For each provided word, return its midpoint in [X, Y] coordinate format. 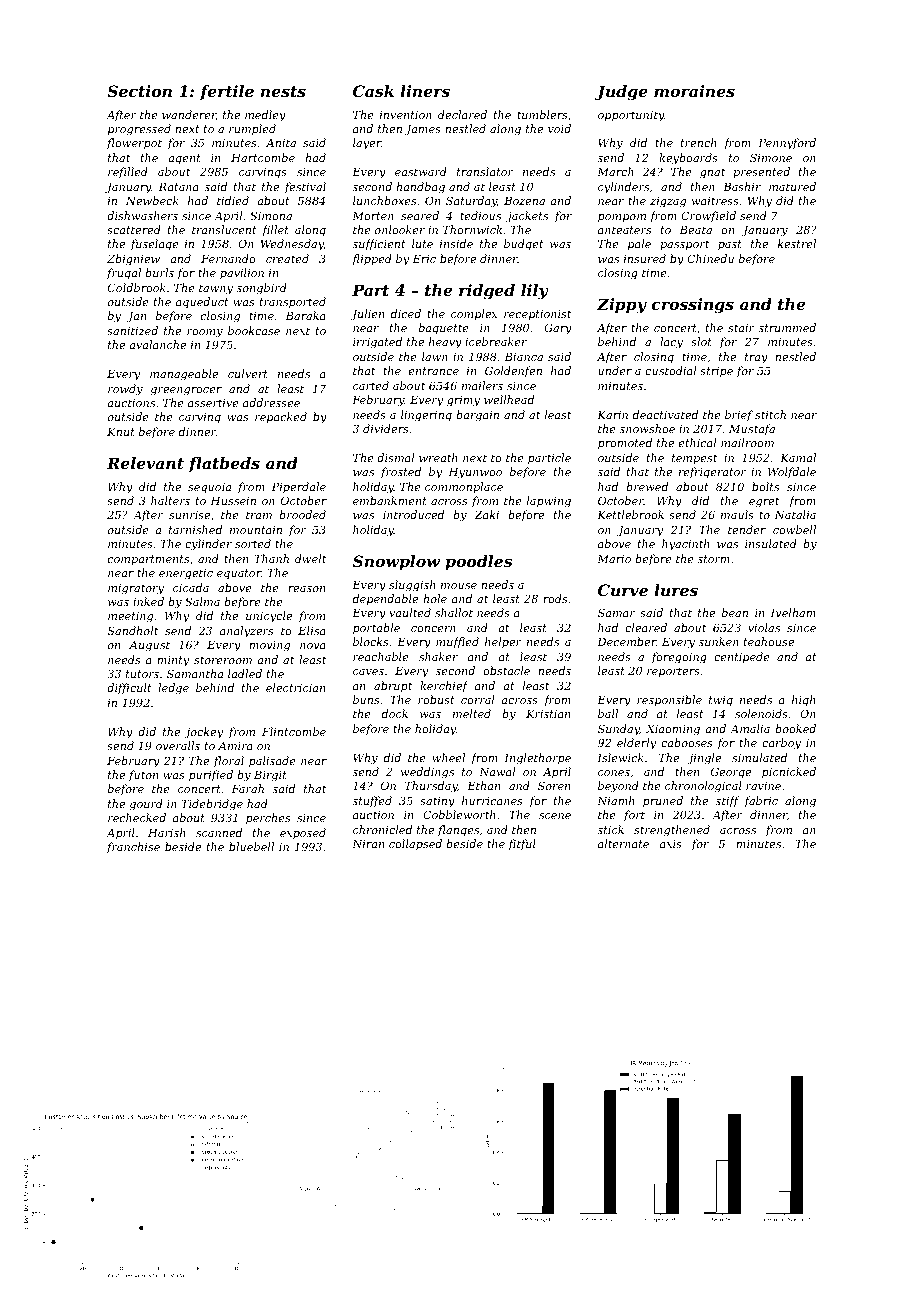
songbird [262, 289]
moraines [694, 91]
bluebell [251, 846]
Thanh [271, 558]
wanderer [189, 115]
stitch [770, 414]
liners [425, 91]
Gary [558, 329]
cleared [646, 627]
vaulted [410, 612]
